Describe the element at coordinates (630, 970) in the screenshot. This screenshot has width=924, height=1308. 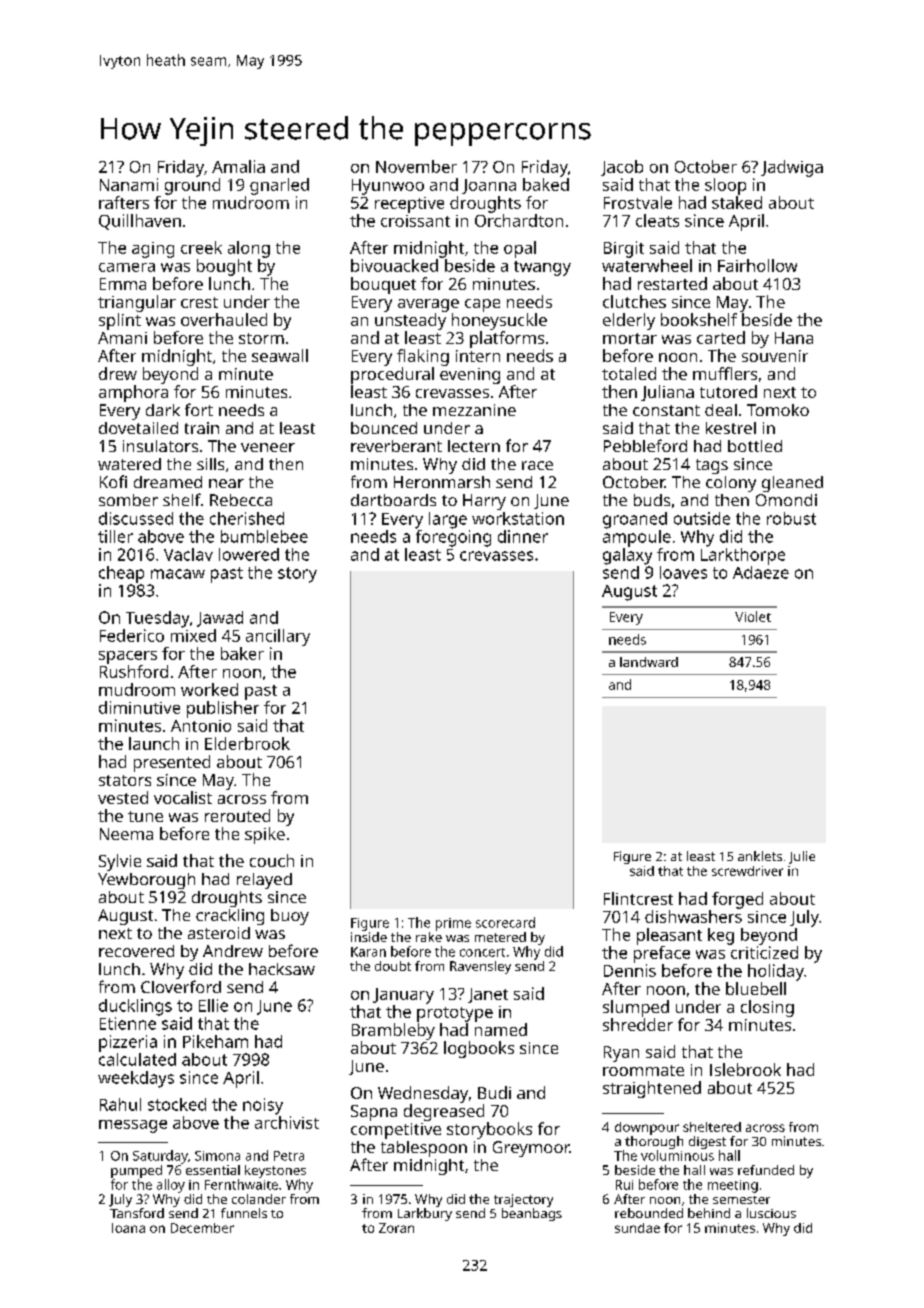
I see `Dennis` at that location.
